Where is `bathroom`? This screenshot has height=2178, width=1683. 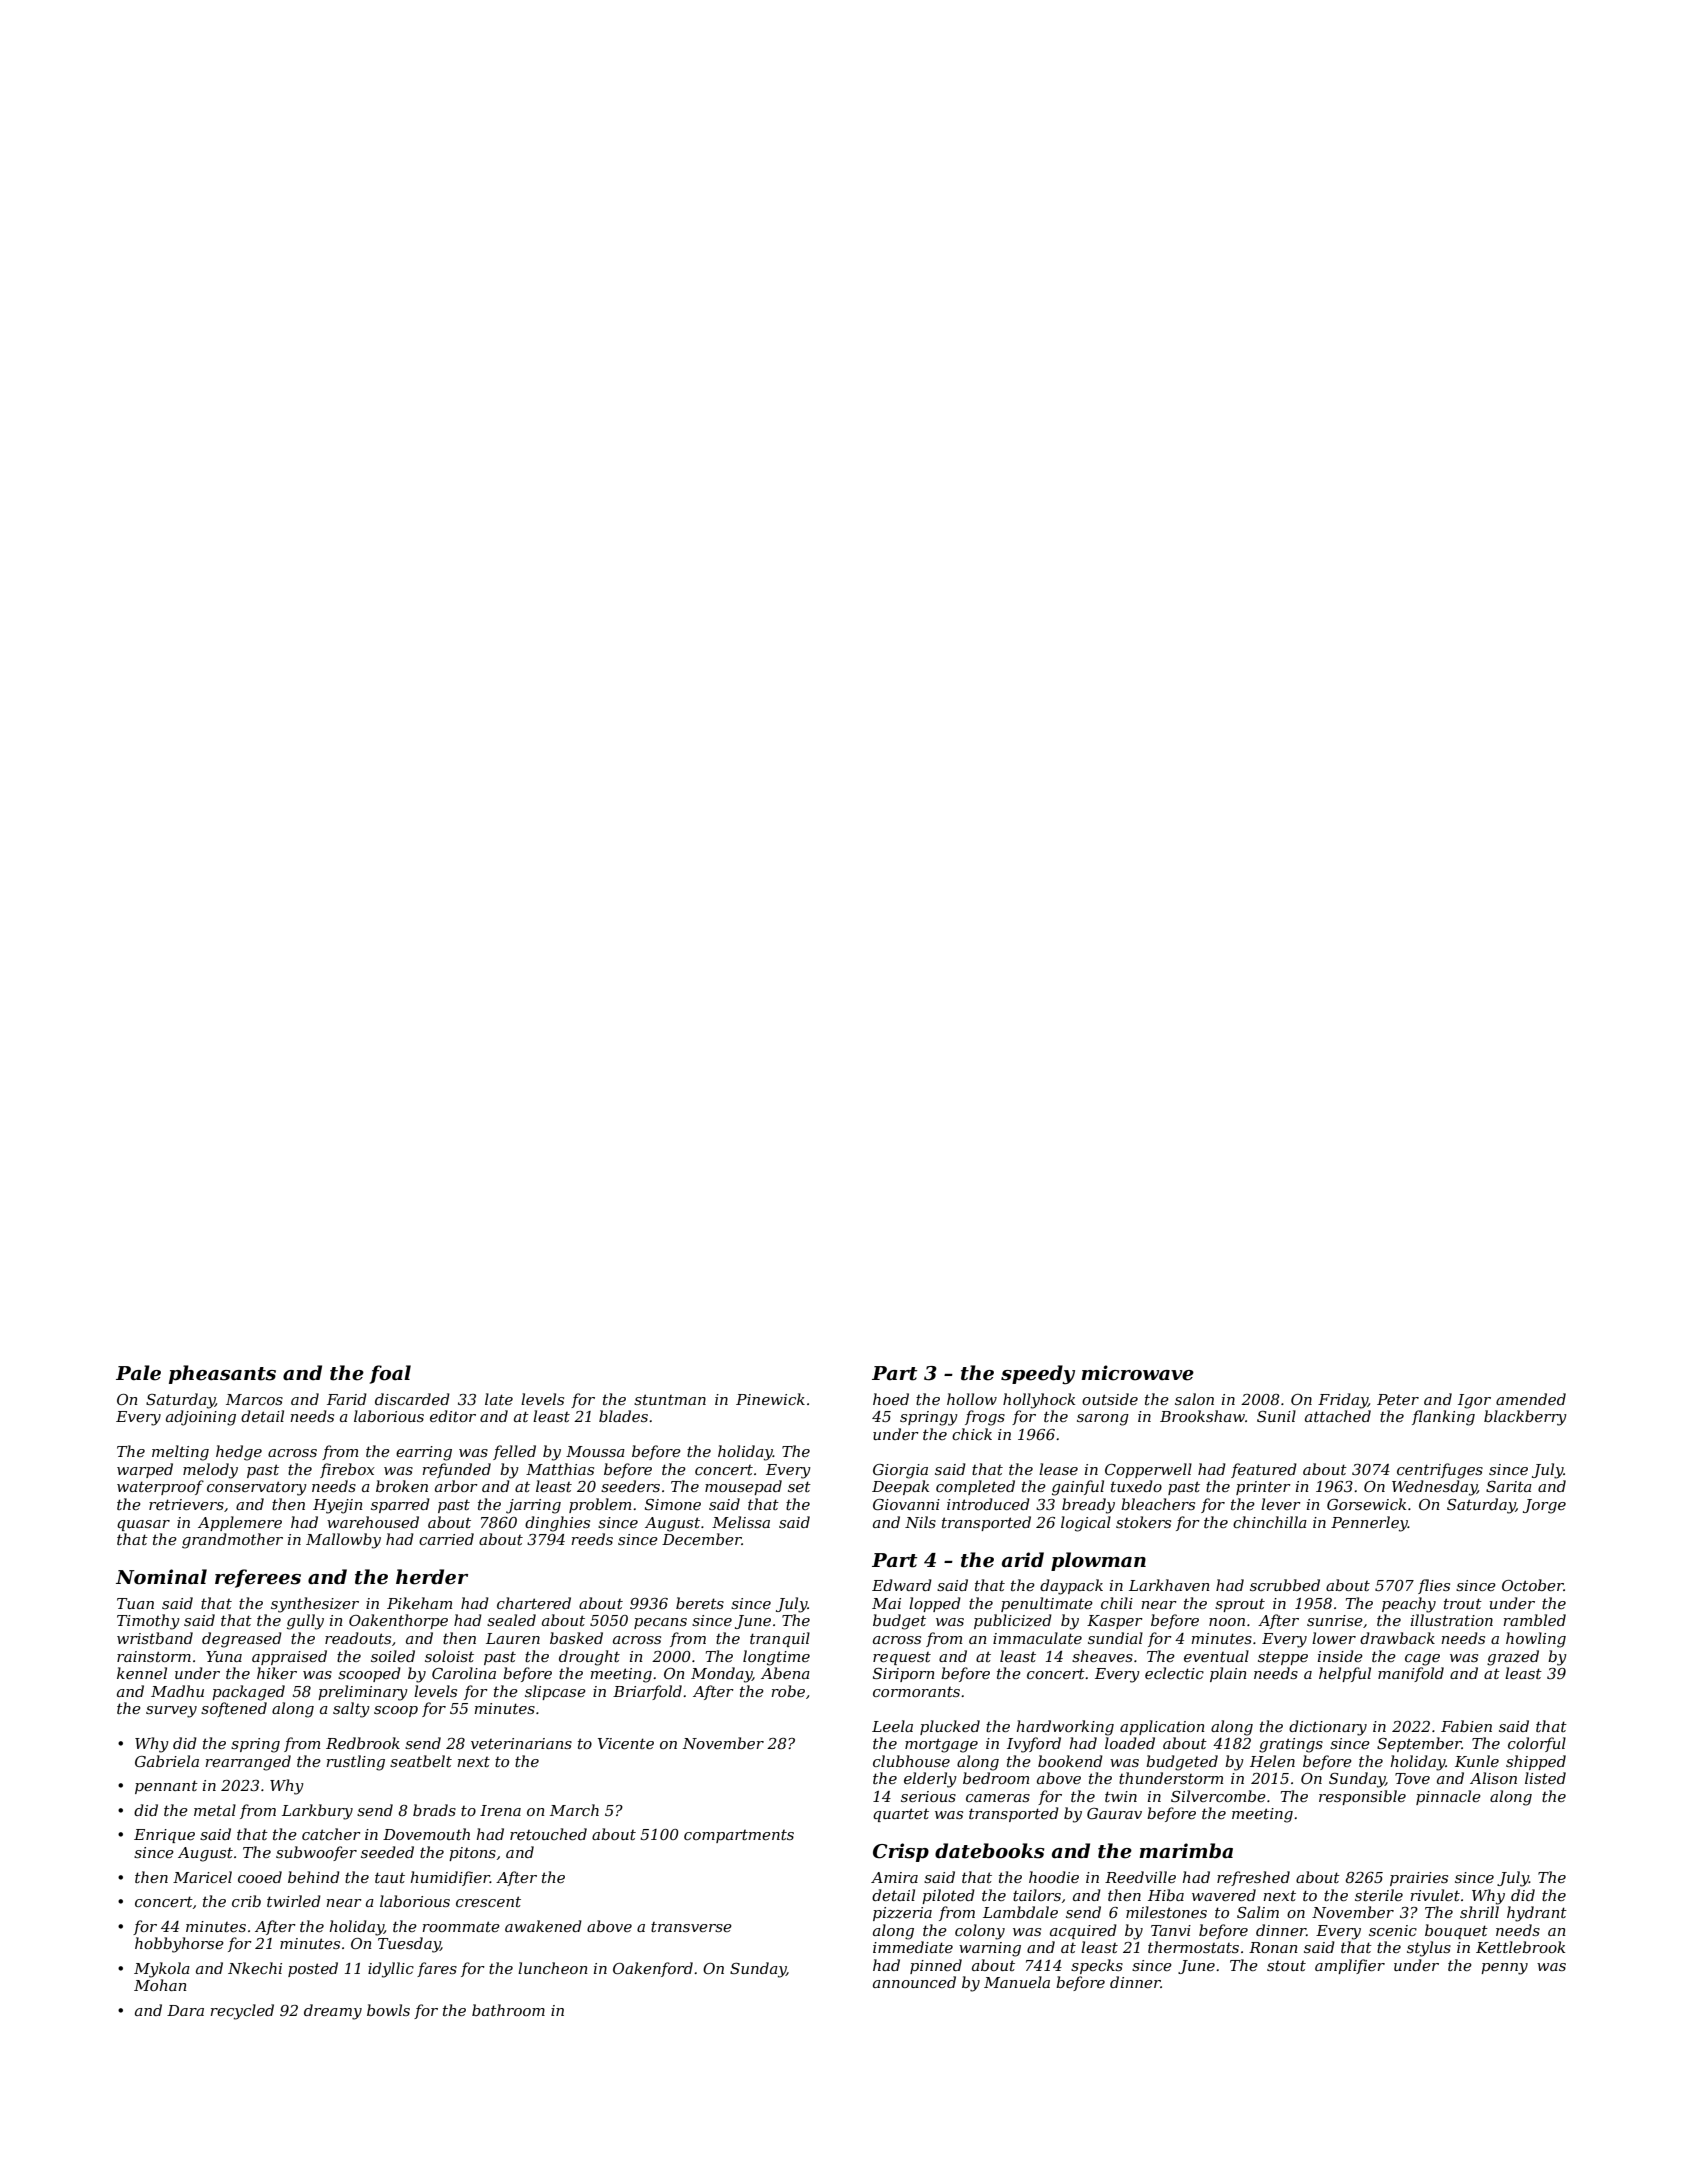 bathroom is located at coordinates (508, 2010).
